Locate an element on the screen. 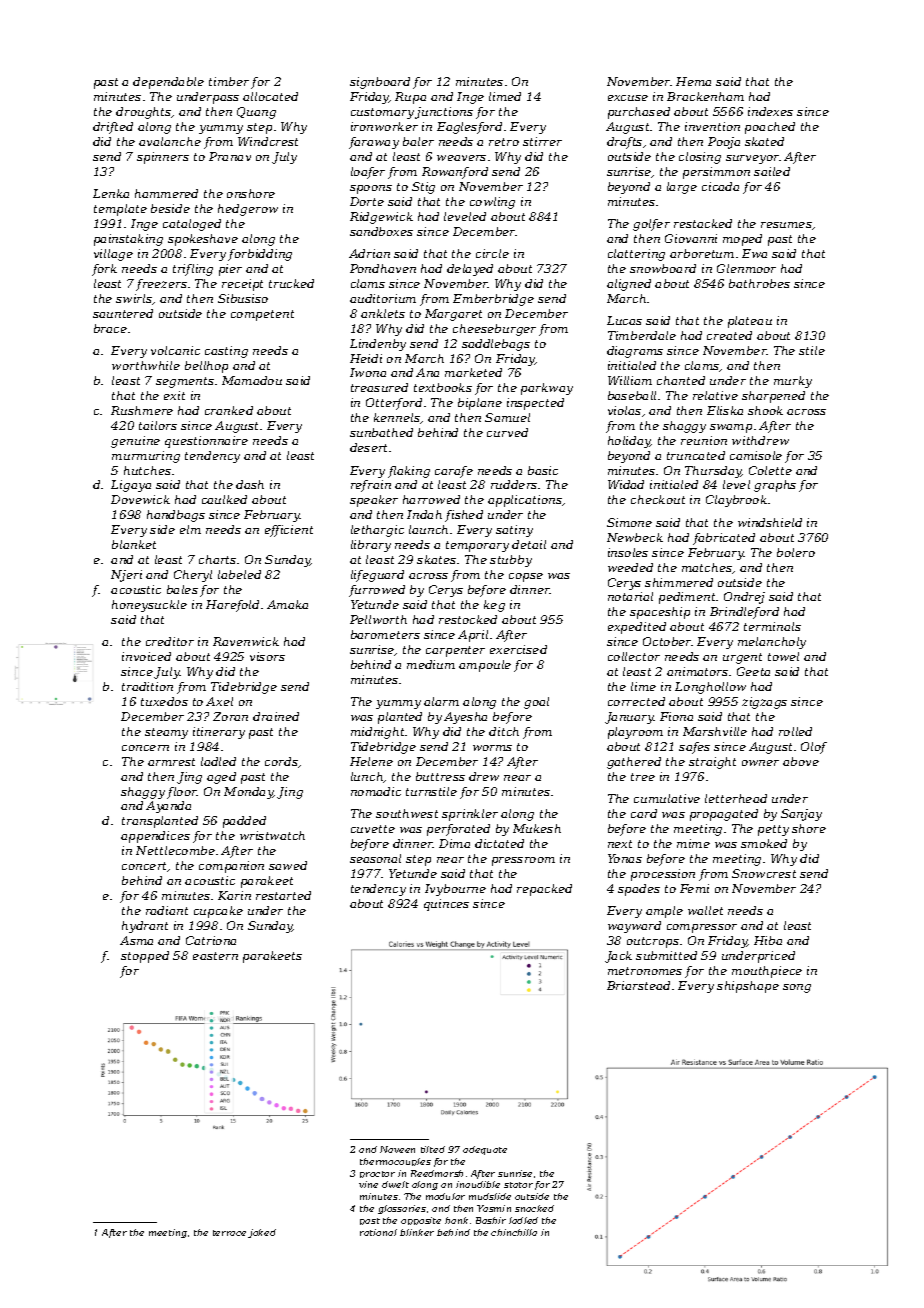  efficient is located at coordinates (289, 531).
